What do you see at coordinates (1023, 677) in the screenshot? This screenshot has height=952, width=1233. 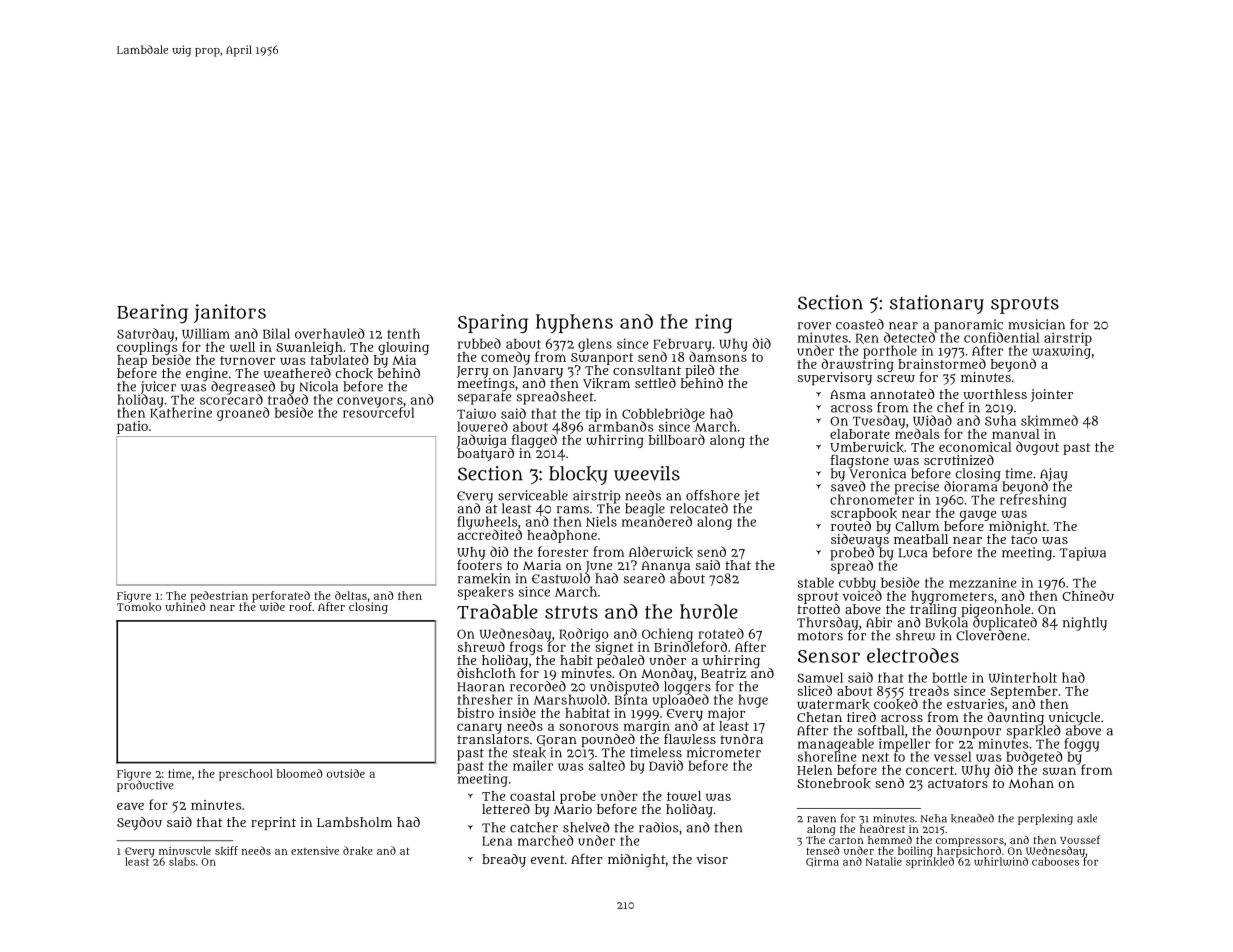 I see `Winterholt` at bounding box center [1023, 677].
